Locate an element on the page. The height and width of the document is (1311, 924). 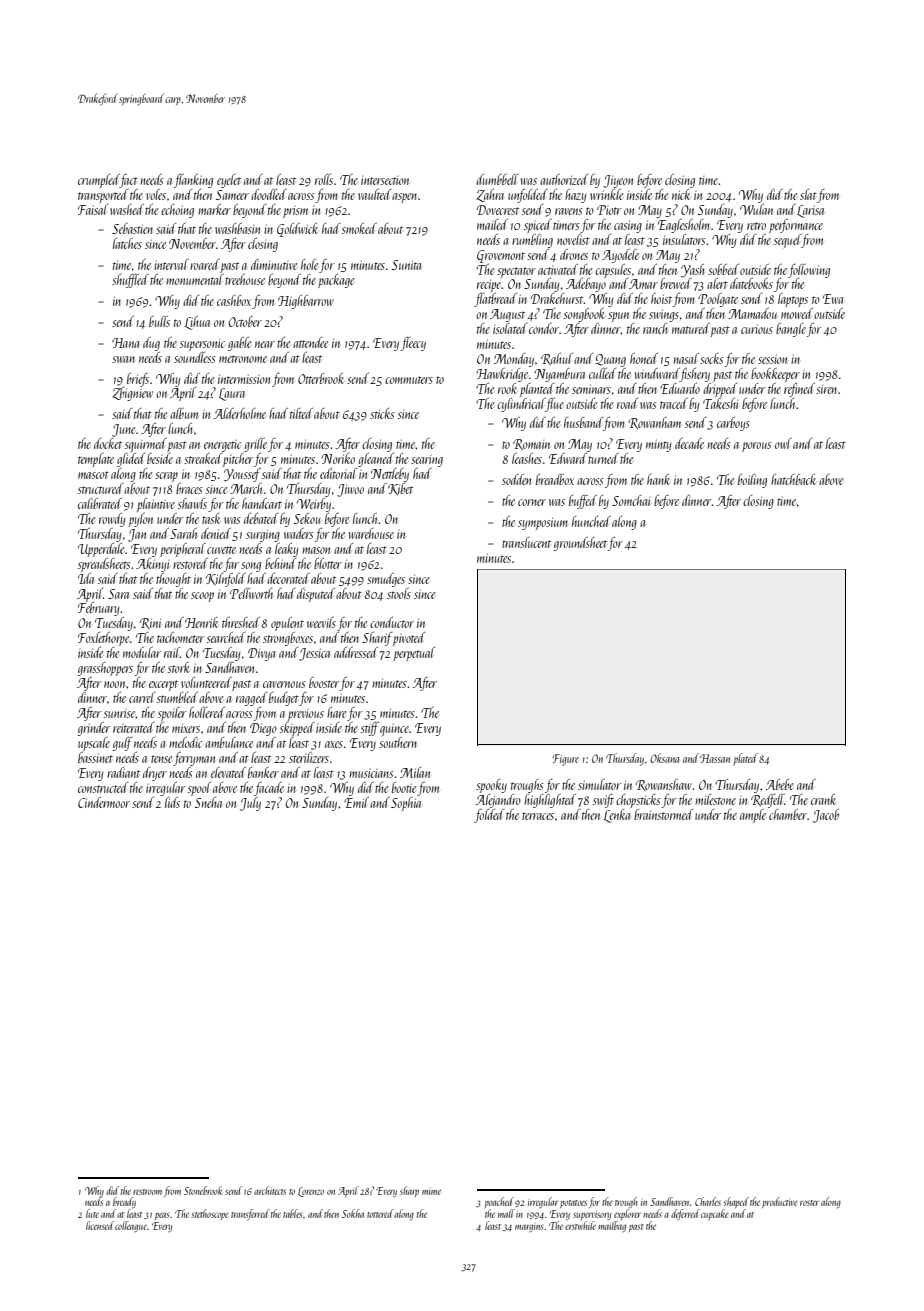
dumbbell is located at coordinates (497, 179).
